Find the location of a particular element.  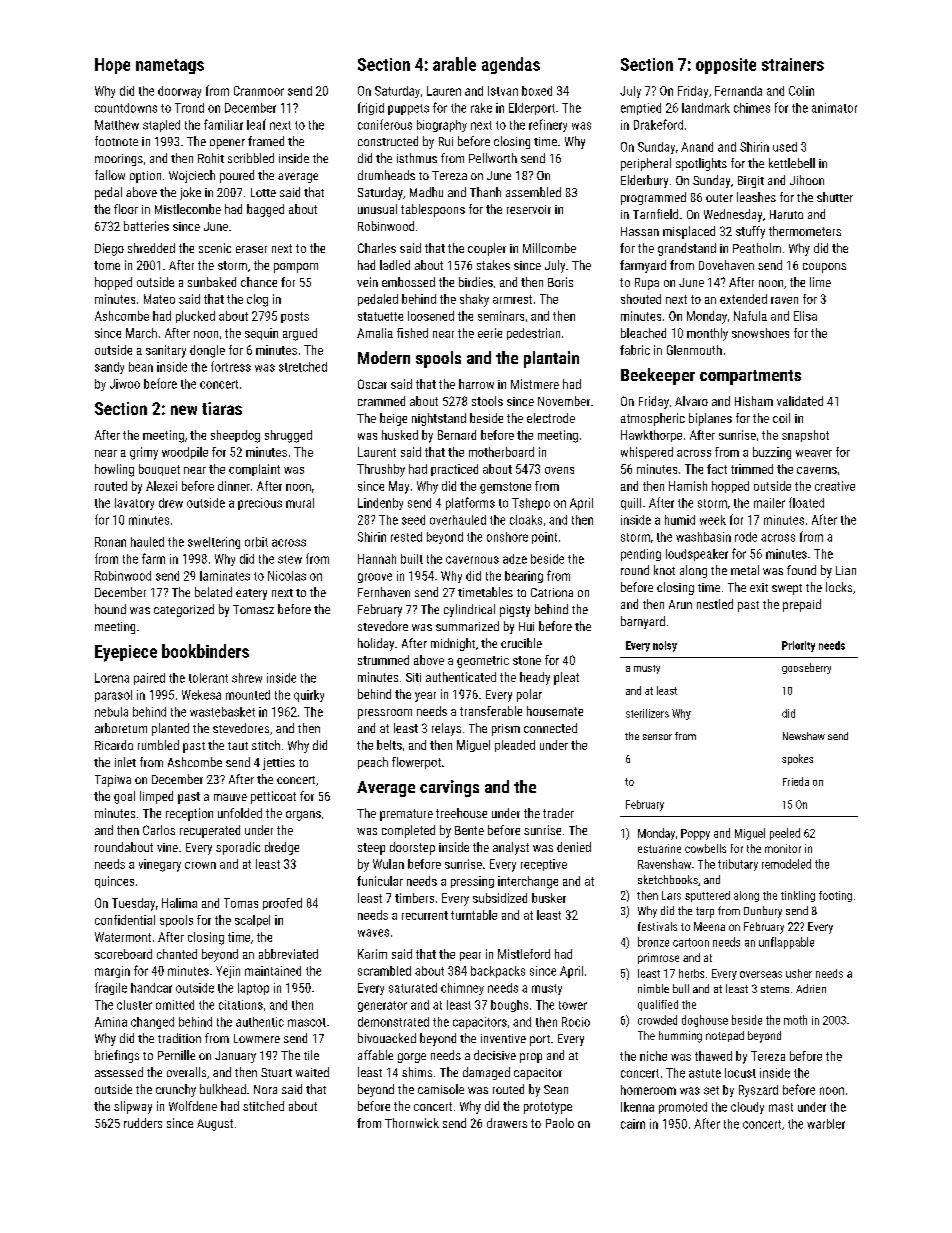

bean is located at coordinates (141, 367).
